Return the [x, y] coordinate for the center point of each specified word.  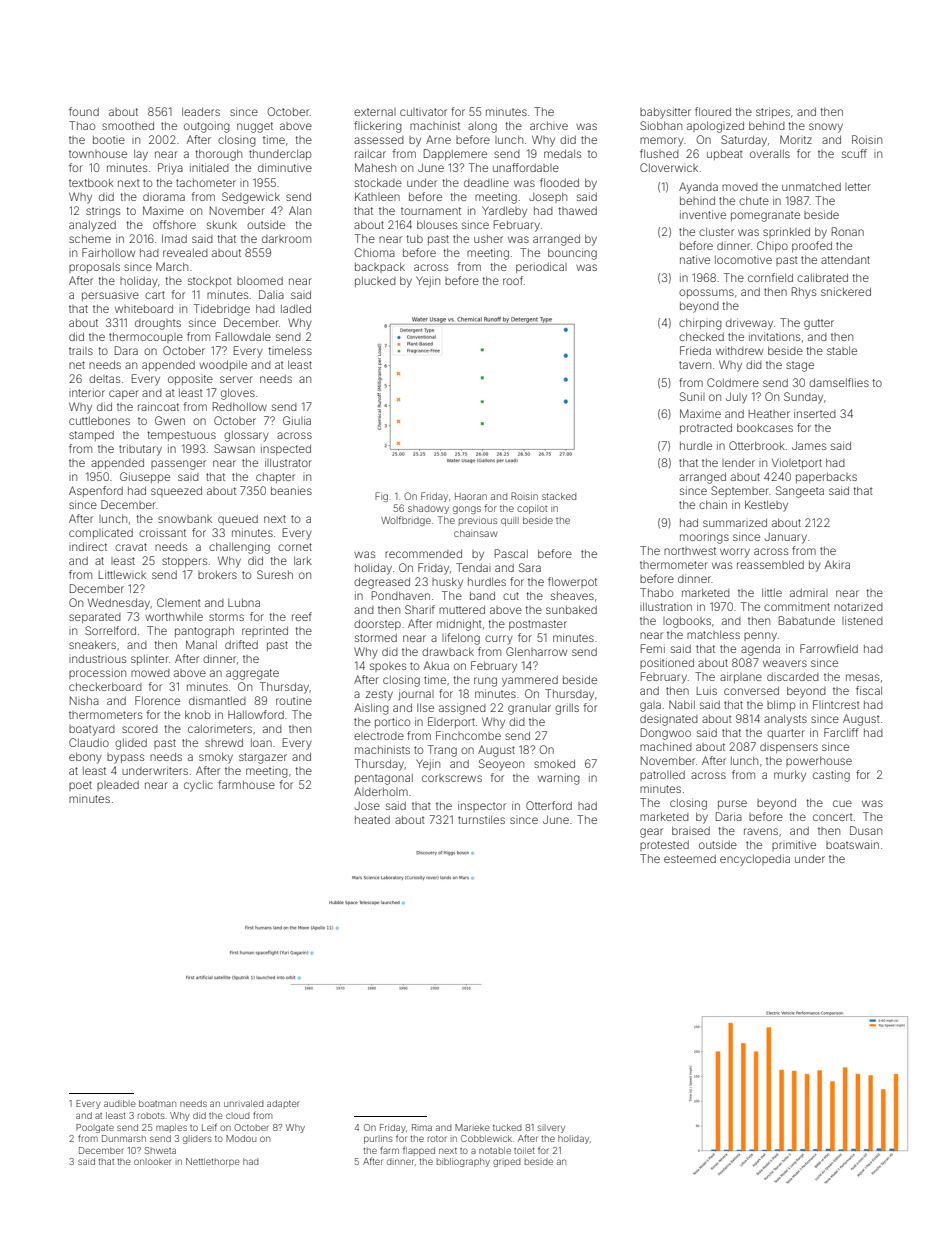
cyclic [198, 786]
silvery [551, 1128]
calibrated [822, 277]
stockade [378, 183]
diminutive [285, 167]
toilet [524, 1150]
